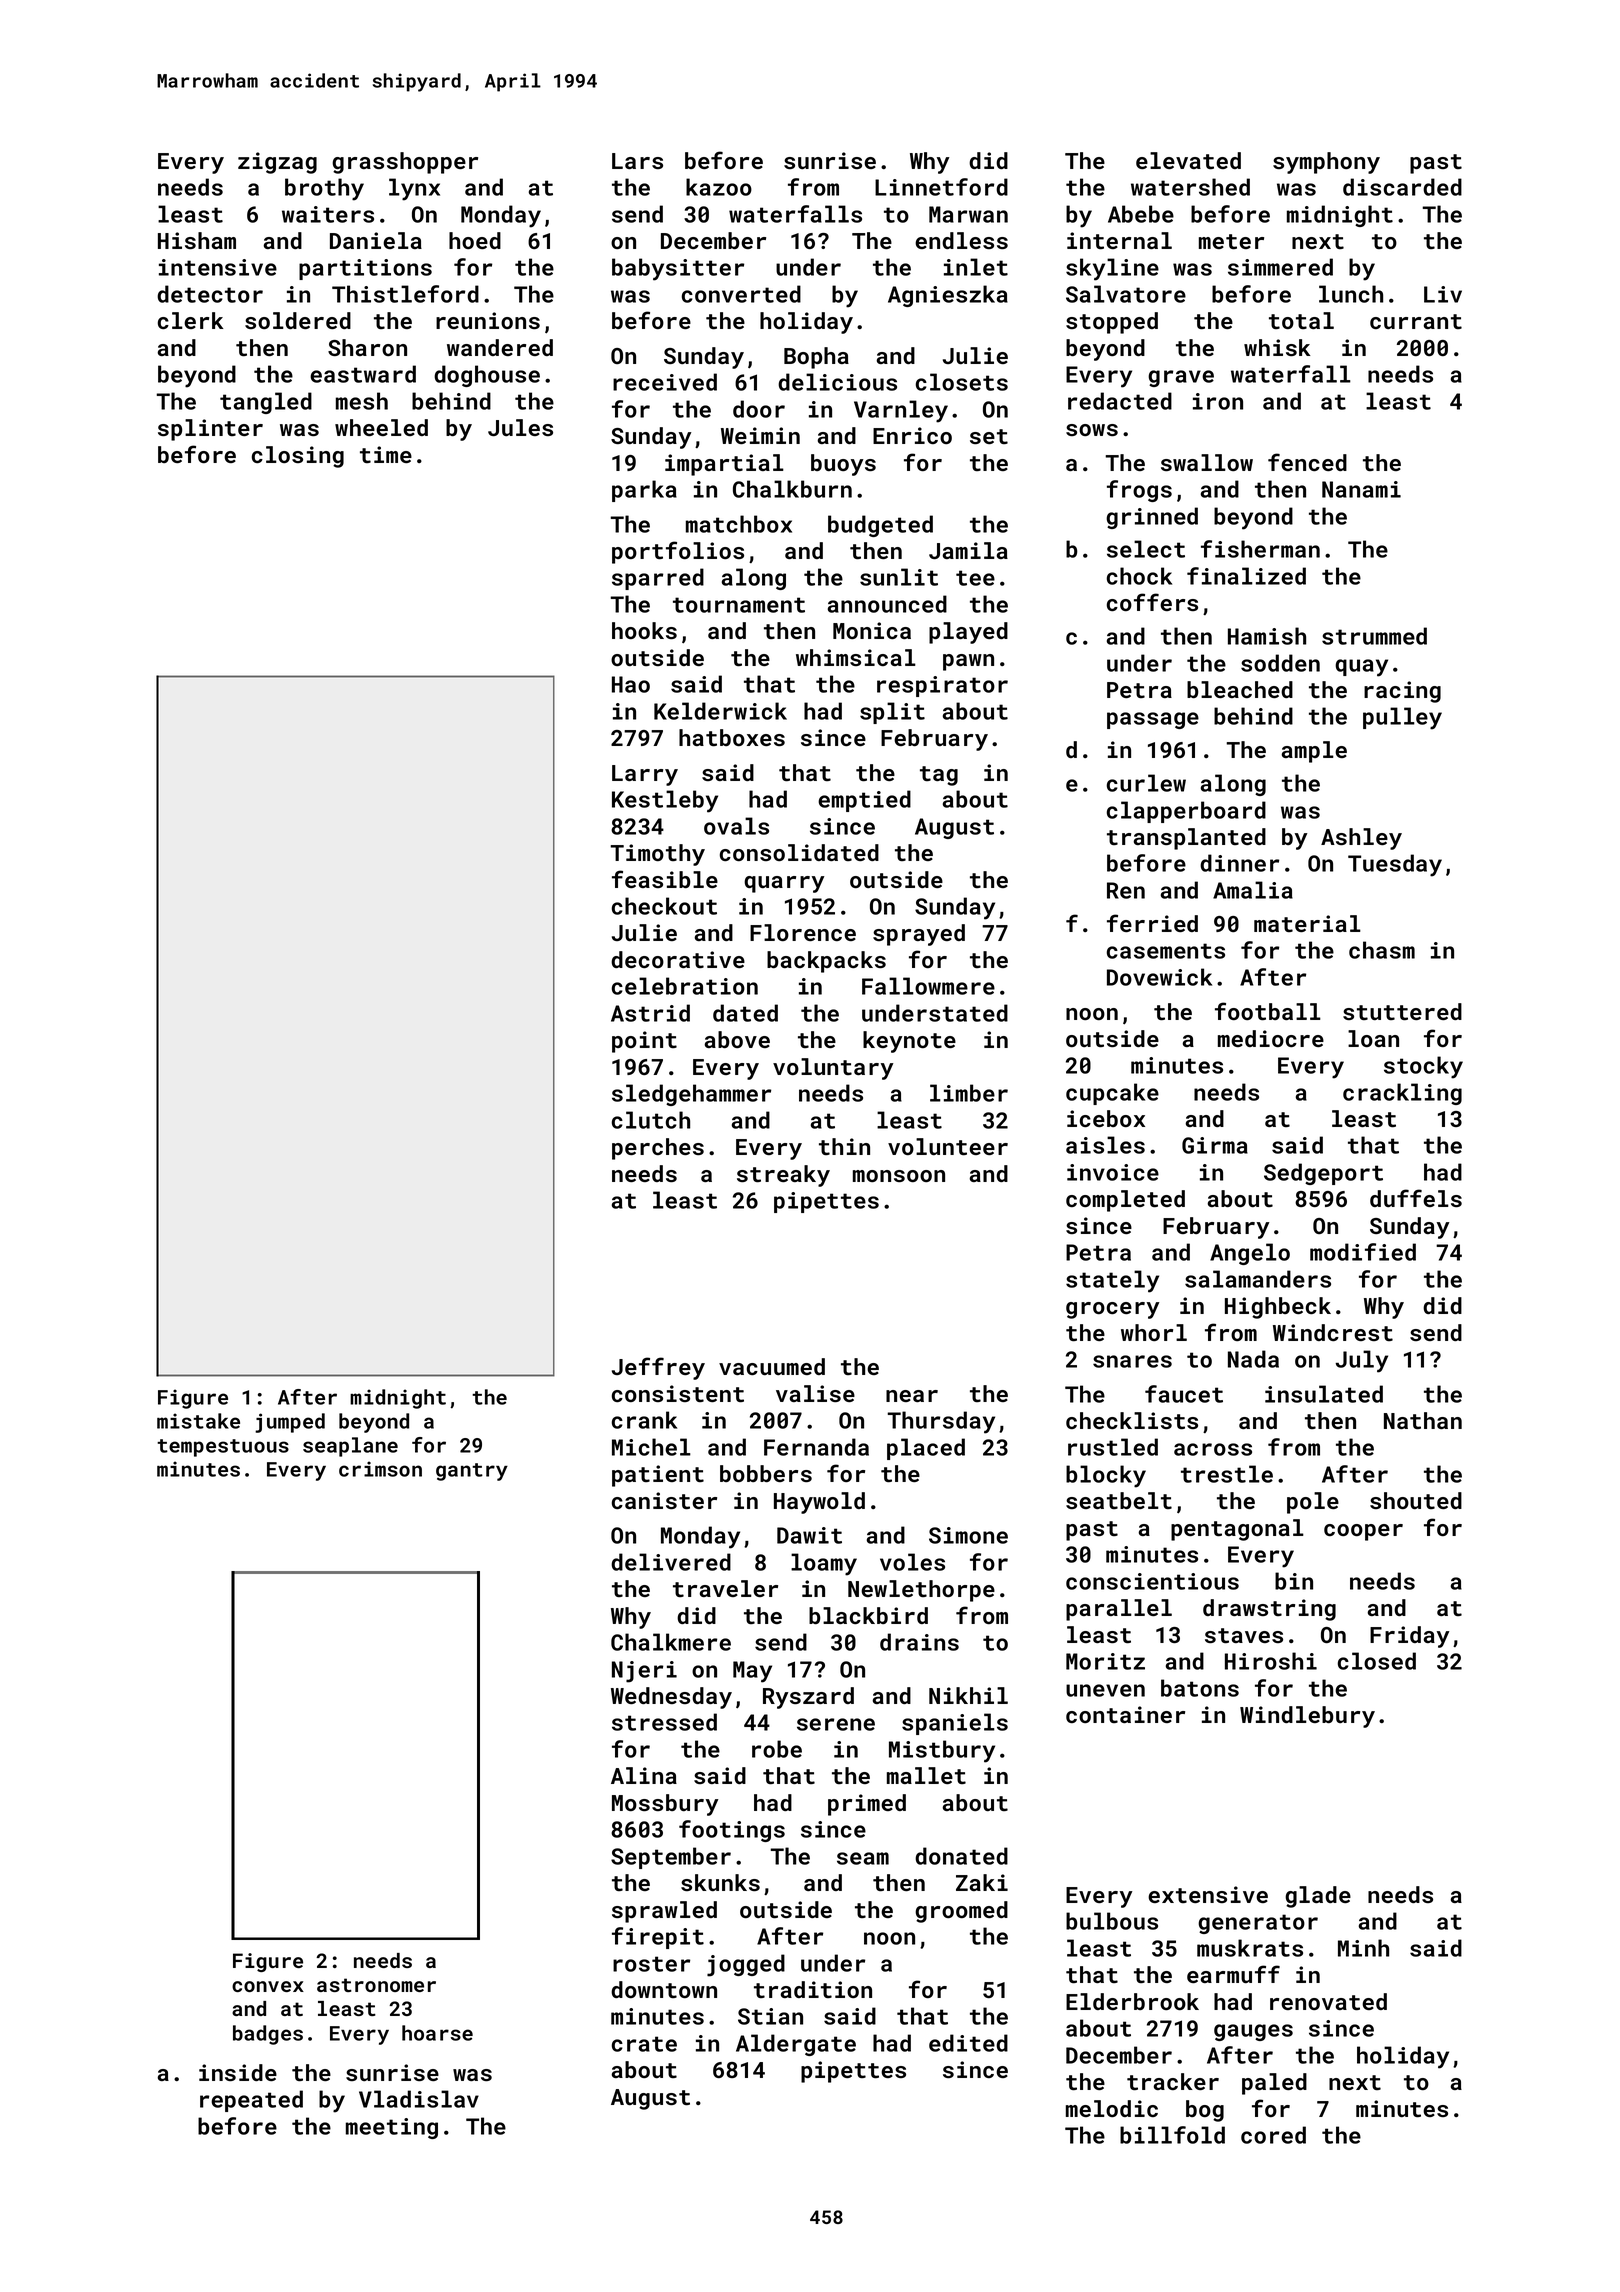 The image size is (1620, 2292). Describe the element at coordinates (376, 1985) in the screenshot. I see `astronomer` at that location.
